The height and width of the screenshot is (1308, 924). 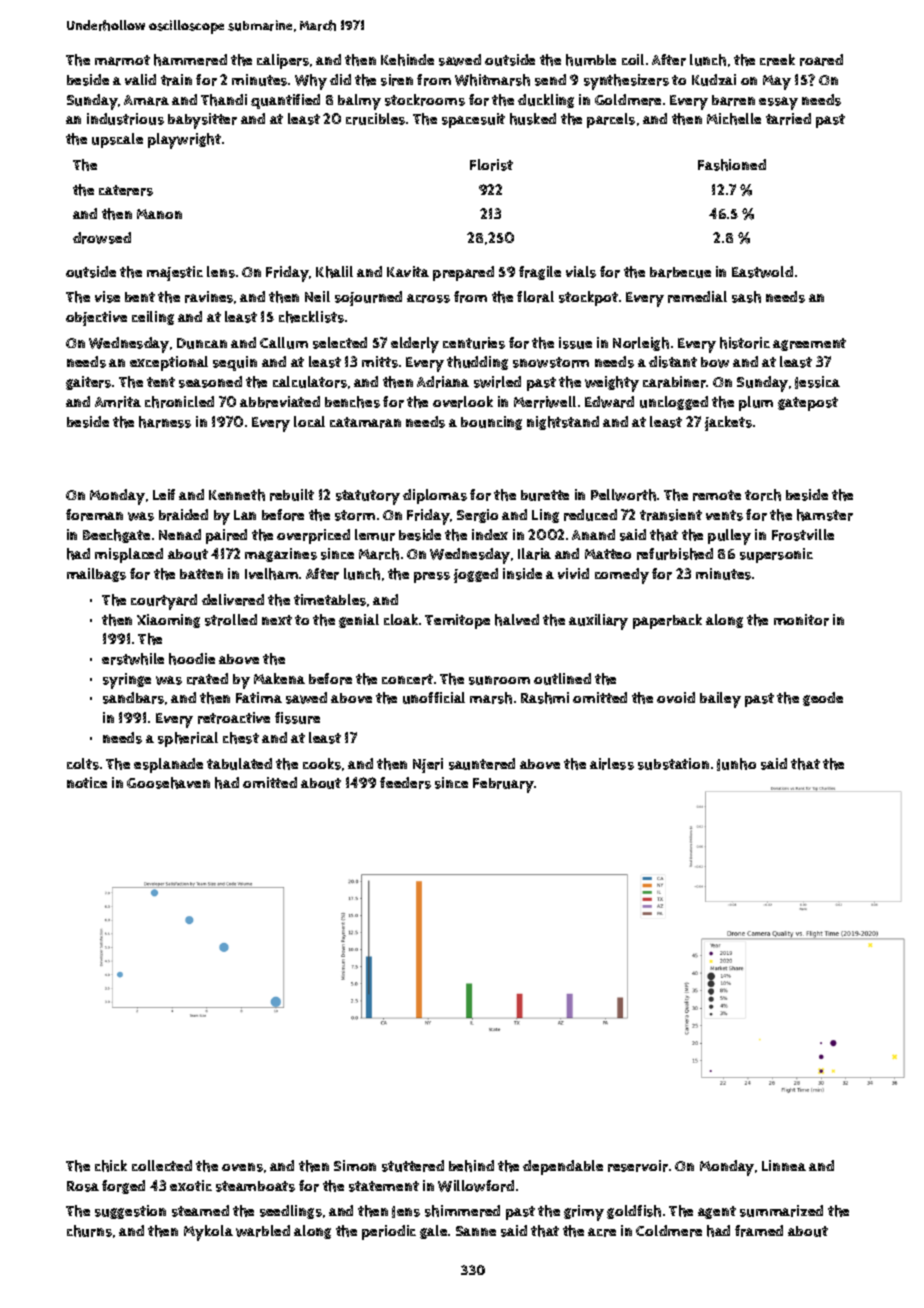 I want to click on notice, so click(x=87, y=782).
